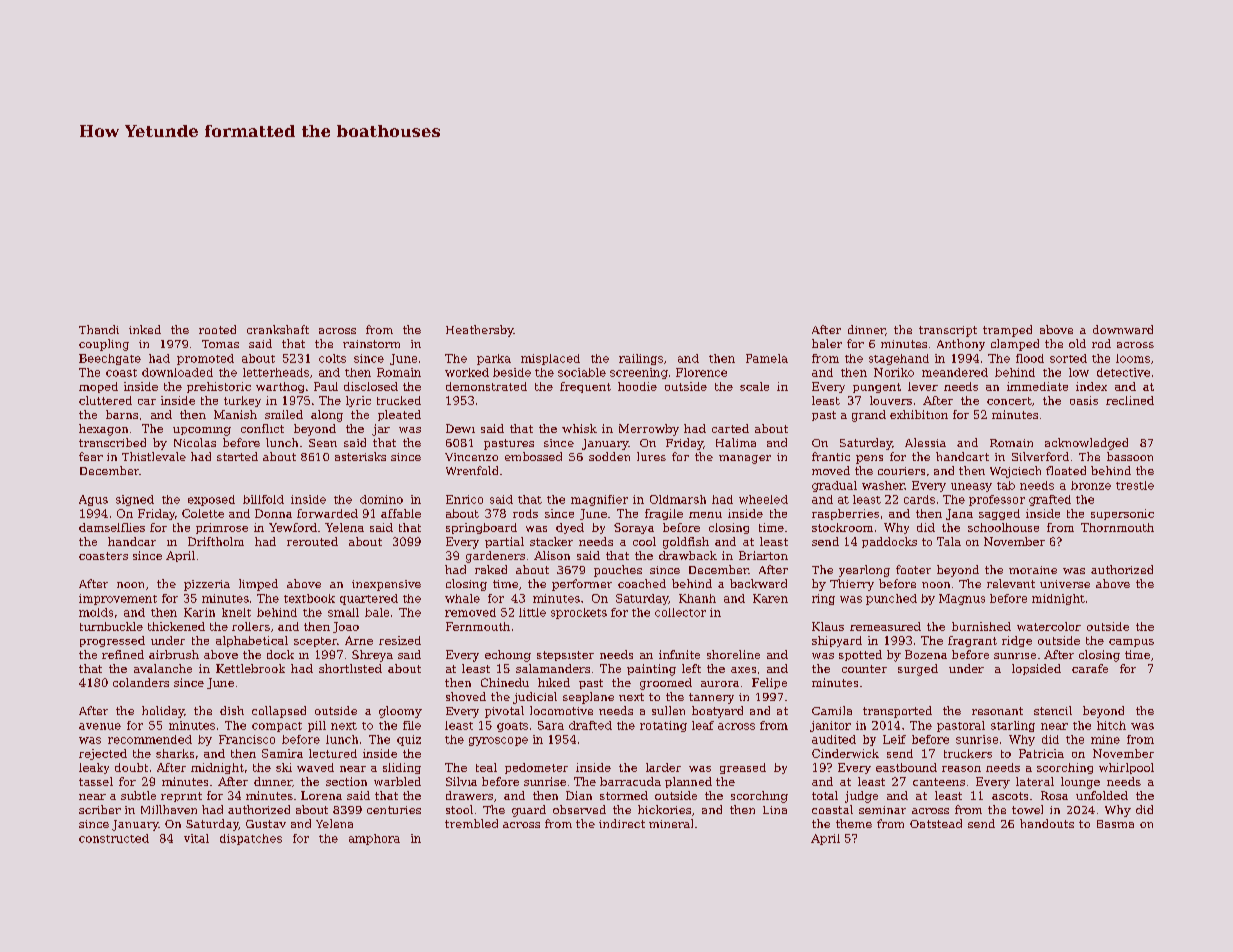  What do you see at coordinates (112, 527) in the page?
I see `damselflies` at bounding box center [112, 527].
